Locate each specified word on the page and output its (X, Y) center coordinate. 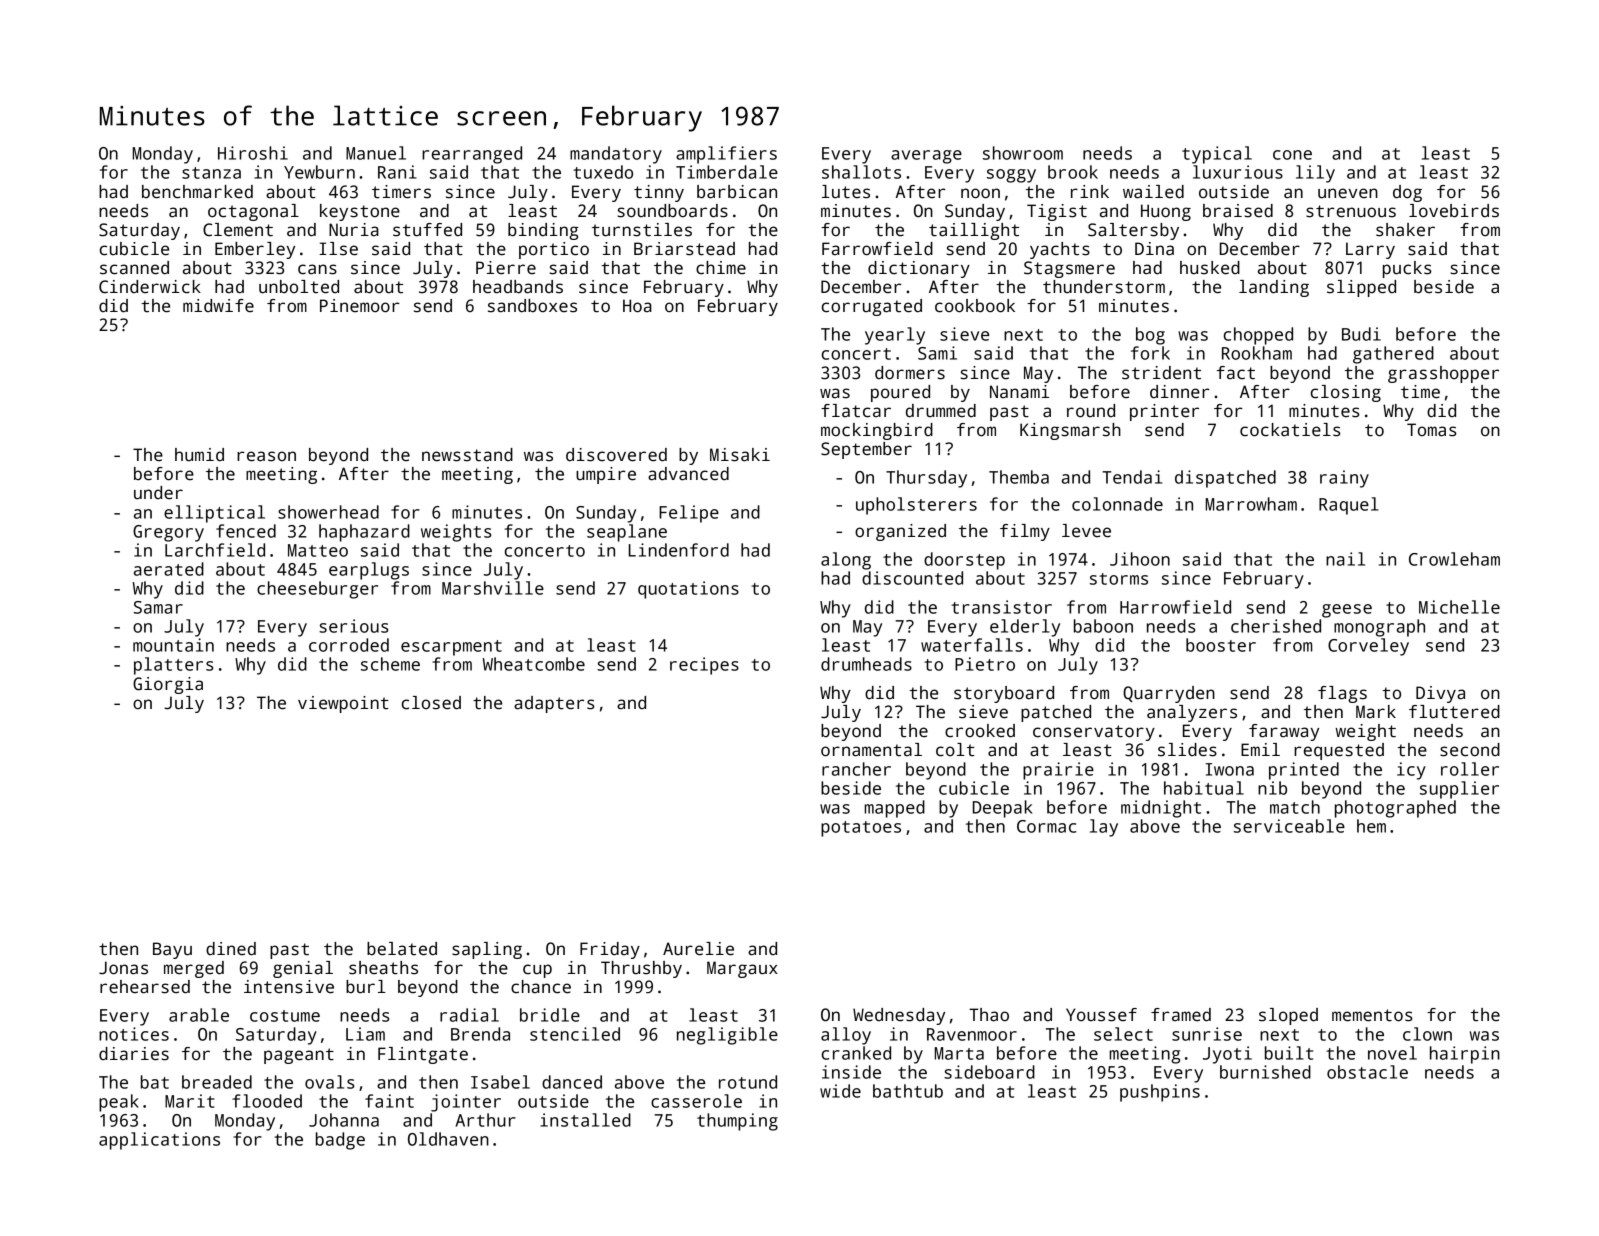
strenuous (1351, 211)
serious (353, 626)
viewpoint (343, 704)
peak (119, 1103)
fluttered (1454, 712)
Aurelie (698, 949)
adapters (554, 704)
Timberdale (727, 172)
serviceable (1289, 826)
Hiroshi (253, 153)
